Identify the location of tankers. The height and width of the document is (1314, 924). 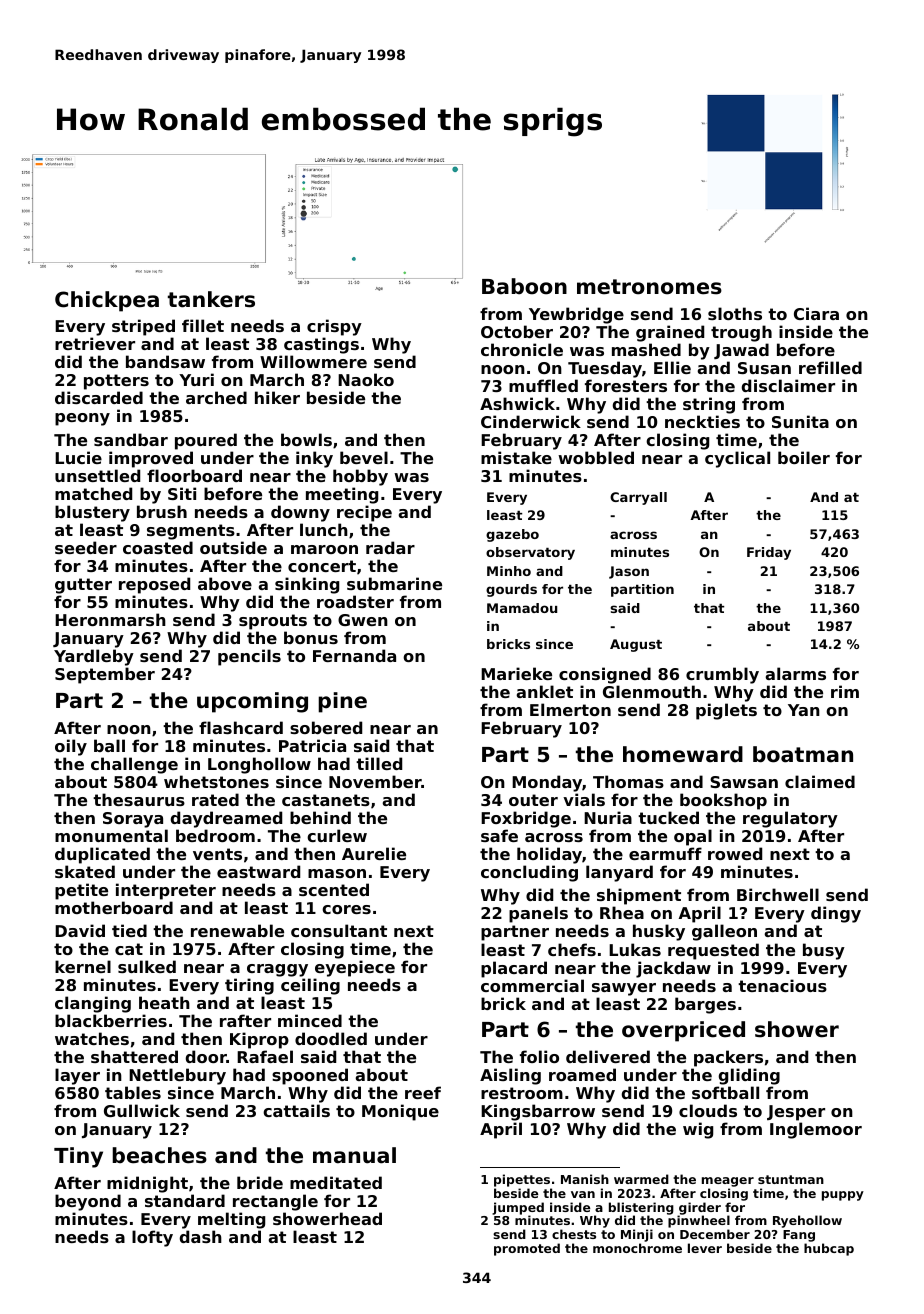
(211, 299).
